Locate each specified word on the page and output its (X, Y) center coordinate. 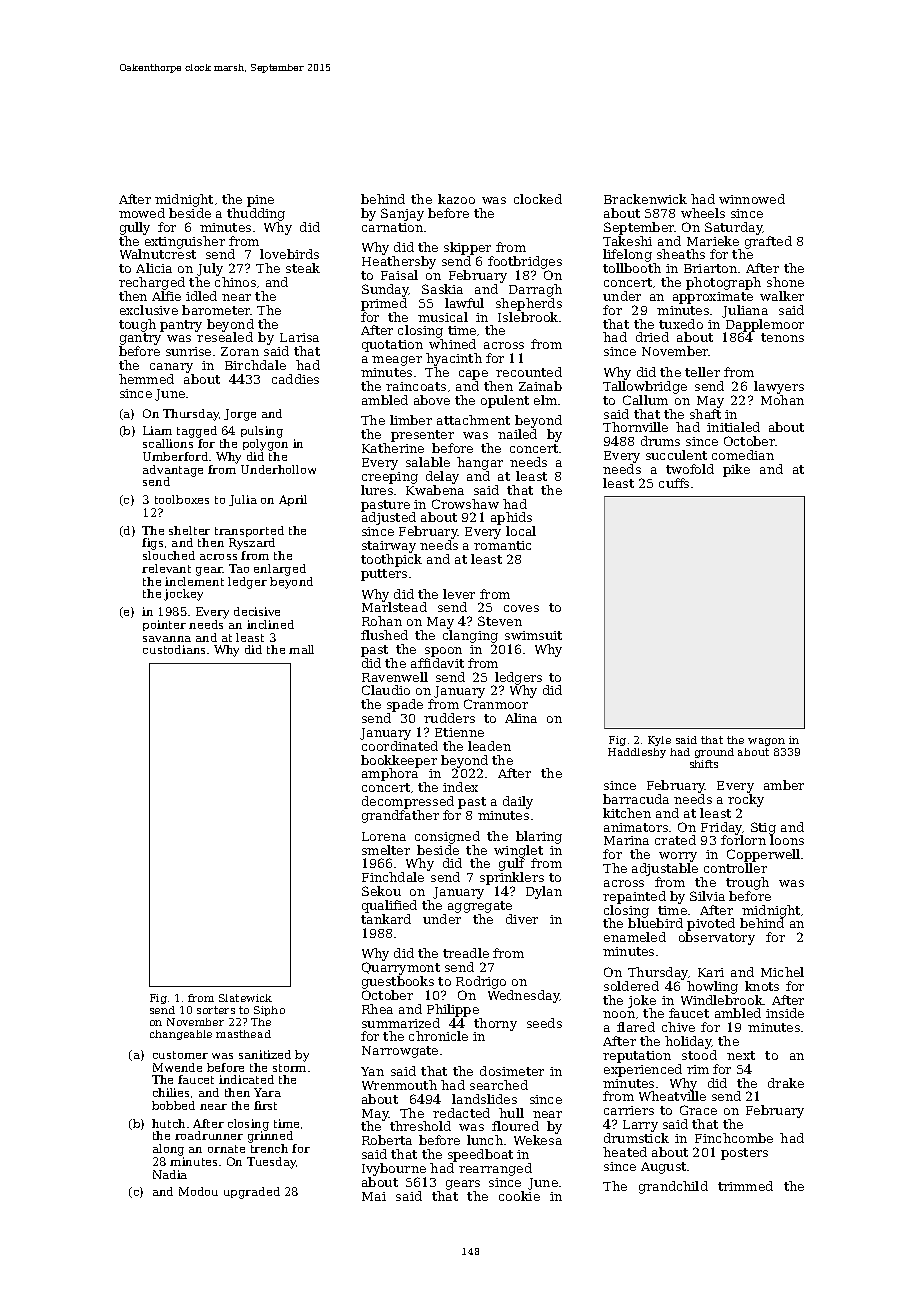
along (168, 1150)
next (741, 1055)
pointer (164, 625)
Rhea (377, 1009)
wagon (766, 742)
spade (405, 705)
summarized (401, 1023)
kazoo (456, 199)
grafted (768, 242)
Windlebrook (722, 1000)
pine (260, 201)
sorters (216, 1010)
